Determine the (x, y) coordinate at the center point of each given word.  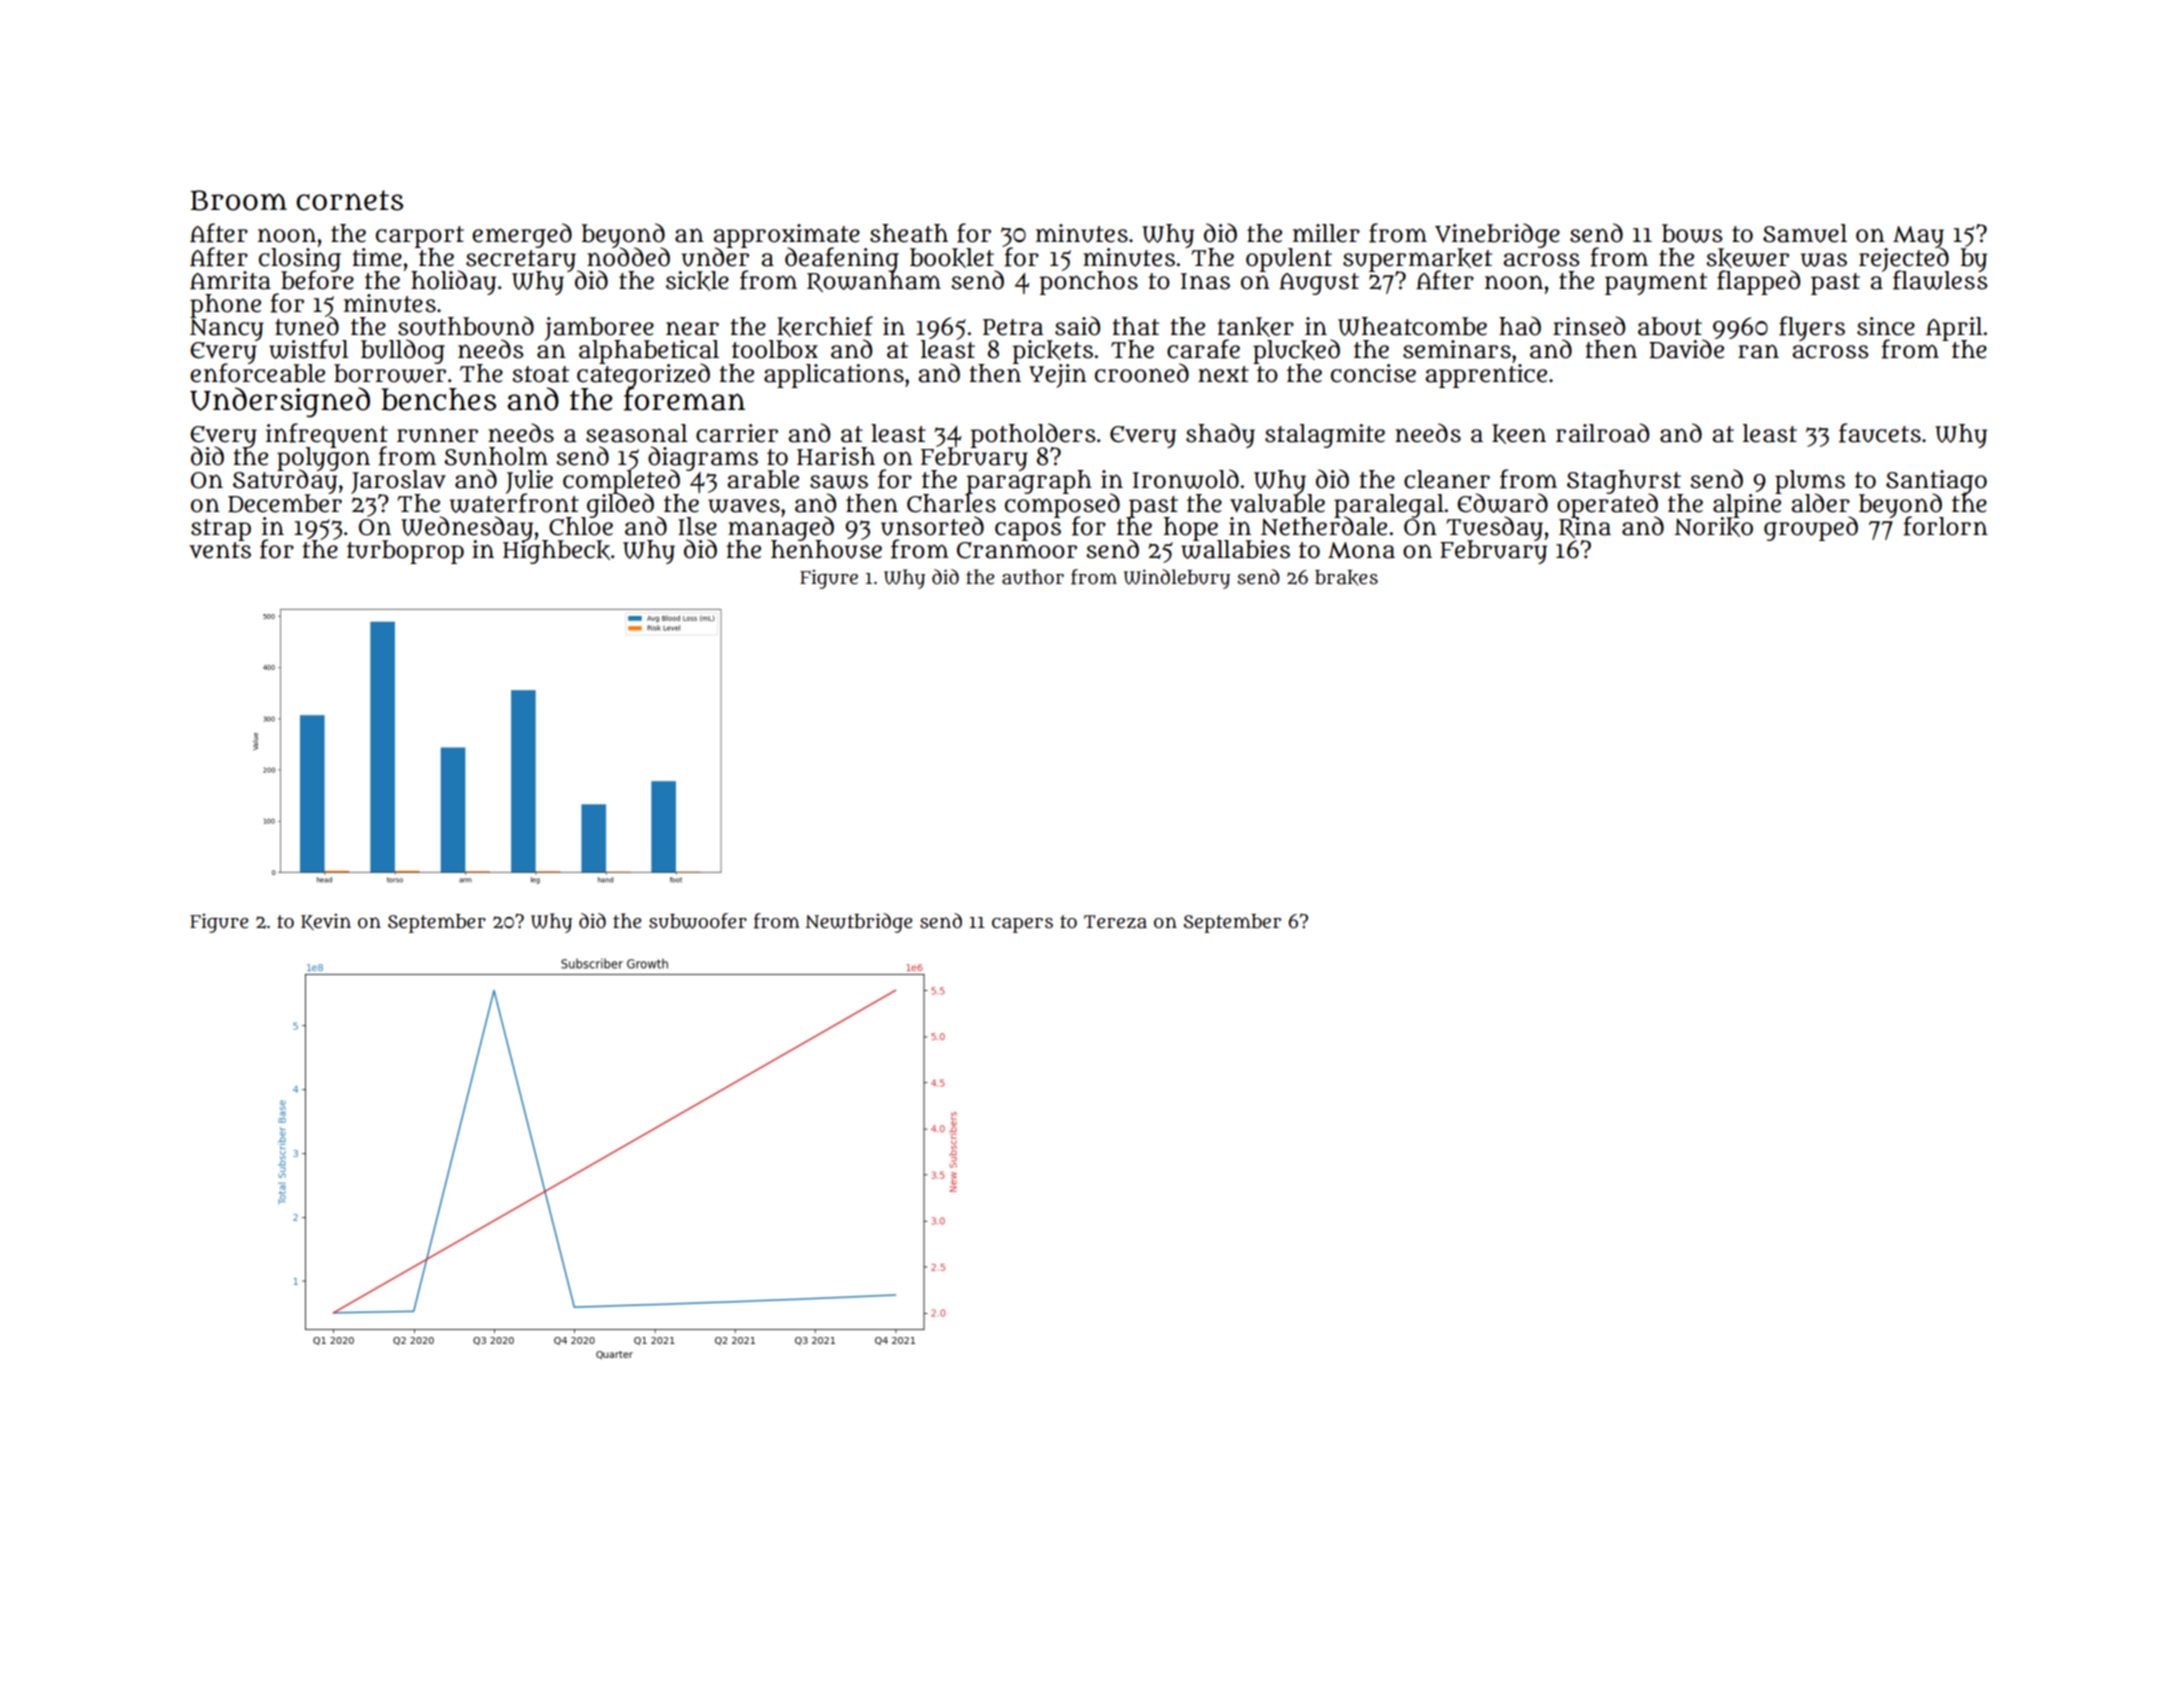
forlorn (1945, 526)
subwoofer (698, 921)
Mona (1361, 550)
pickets (1053, 352)
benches (438, 399)
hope (1191, 528)
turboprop (405, 552)
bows (1692, 233)
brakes (1346, 578)
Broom (239, 200)
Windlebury (1177, 579)
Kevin (326, 921)
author (1033, 577)
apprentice (1486, 376)
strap (221, 530)
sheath (909, 233)
